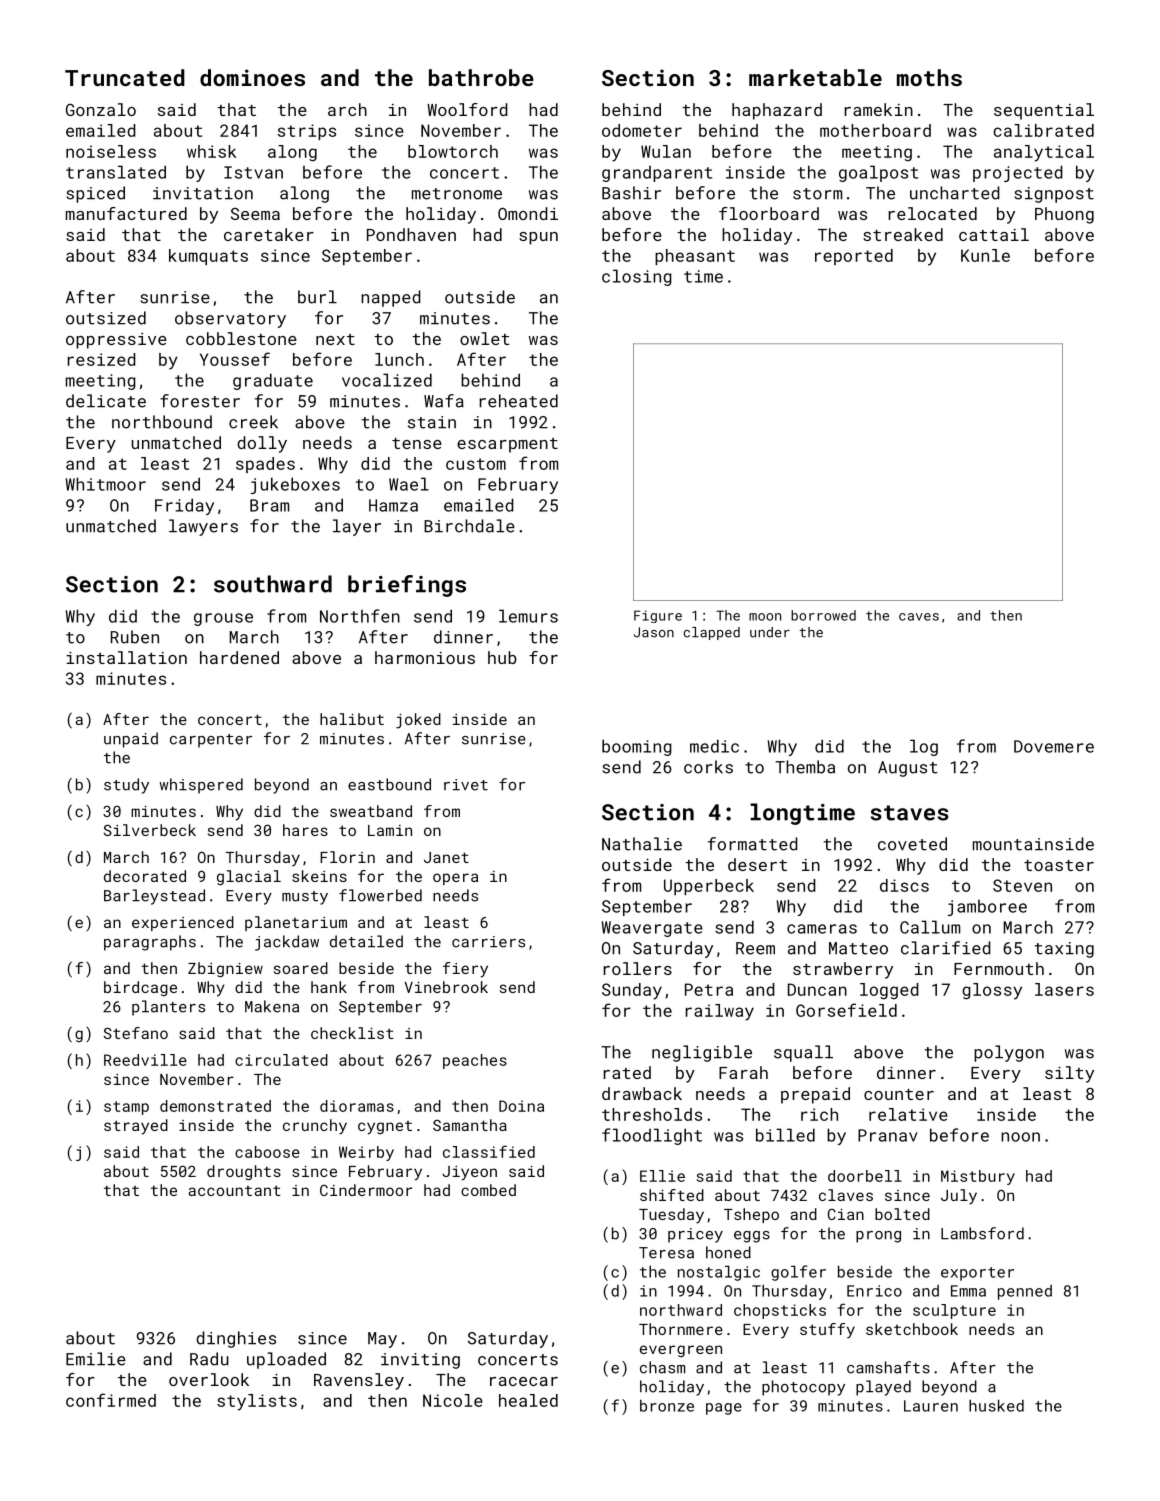 The width and height of the document is (1160, 1501). I want to click on Emilie, so click(96, 1359).
